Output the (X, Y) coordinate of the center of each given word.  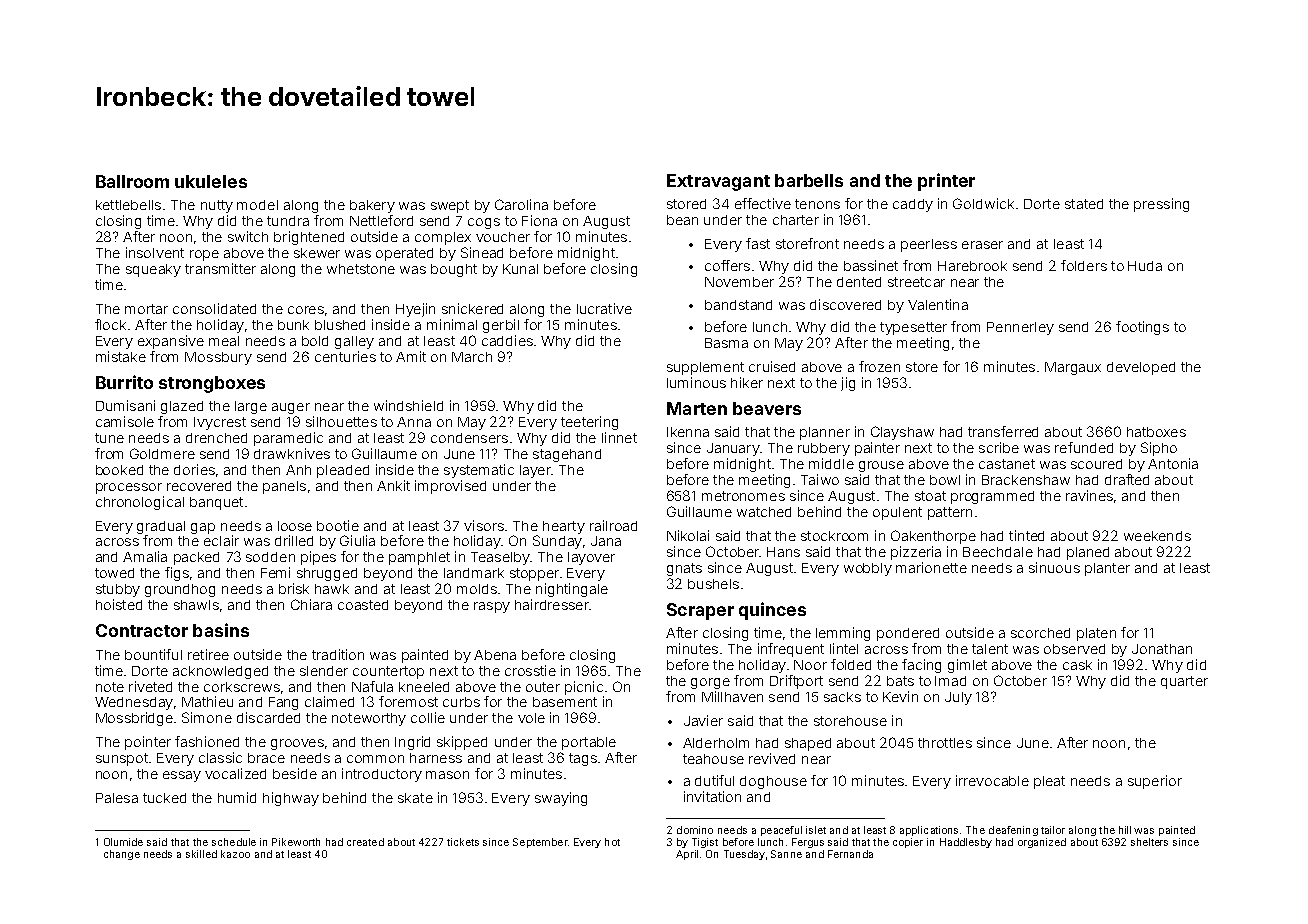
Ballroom (132, 181)
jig (848, 384)
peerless (929, 245)
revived (772, 758)
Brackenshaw (1026, 480)
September (540, 843)
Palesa (117, 798)
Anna (414, 422)
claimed (329, 701)
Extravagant (718, 182)
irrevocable (992, 780)
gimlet (967, 666)
